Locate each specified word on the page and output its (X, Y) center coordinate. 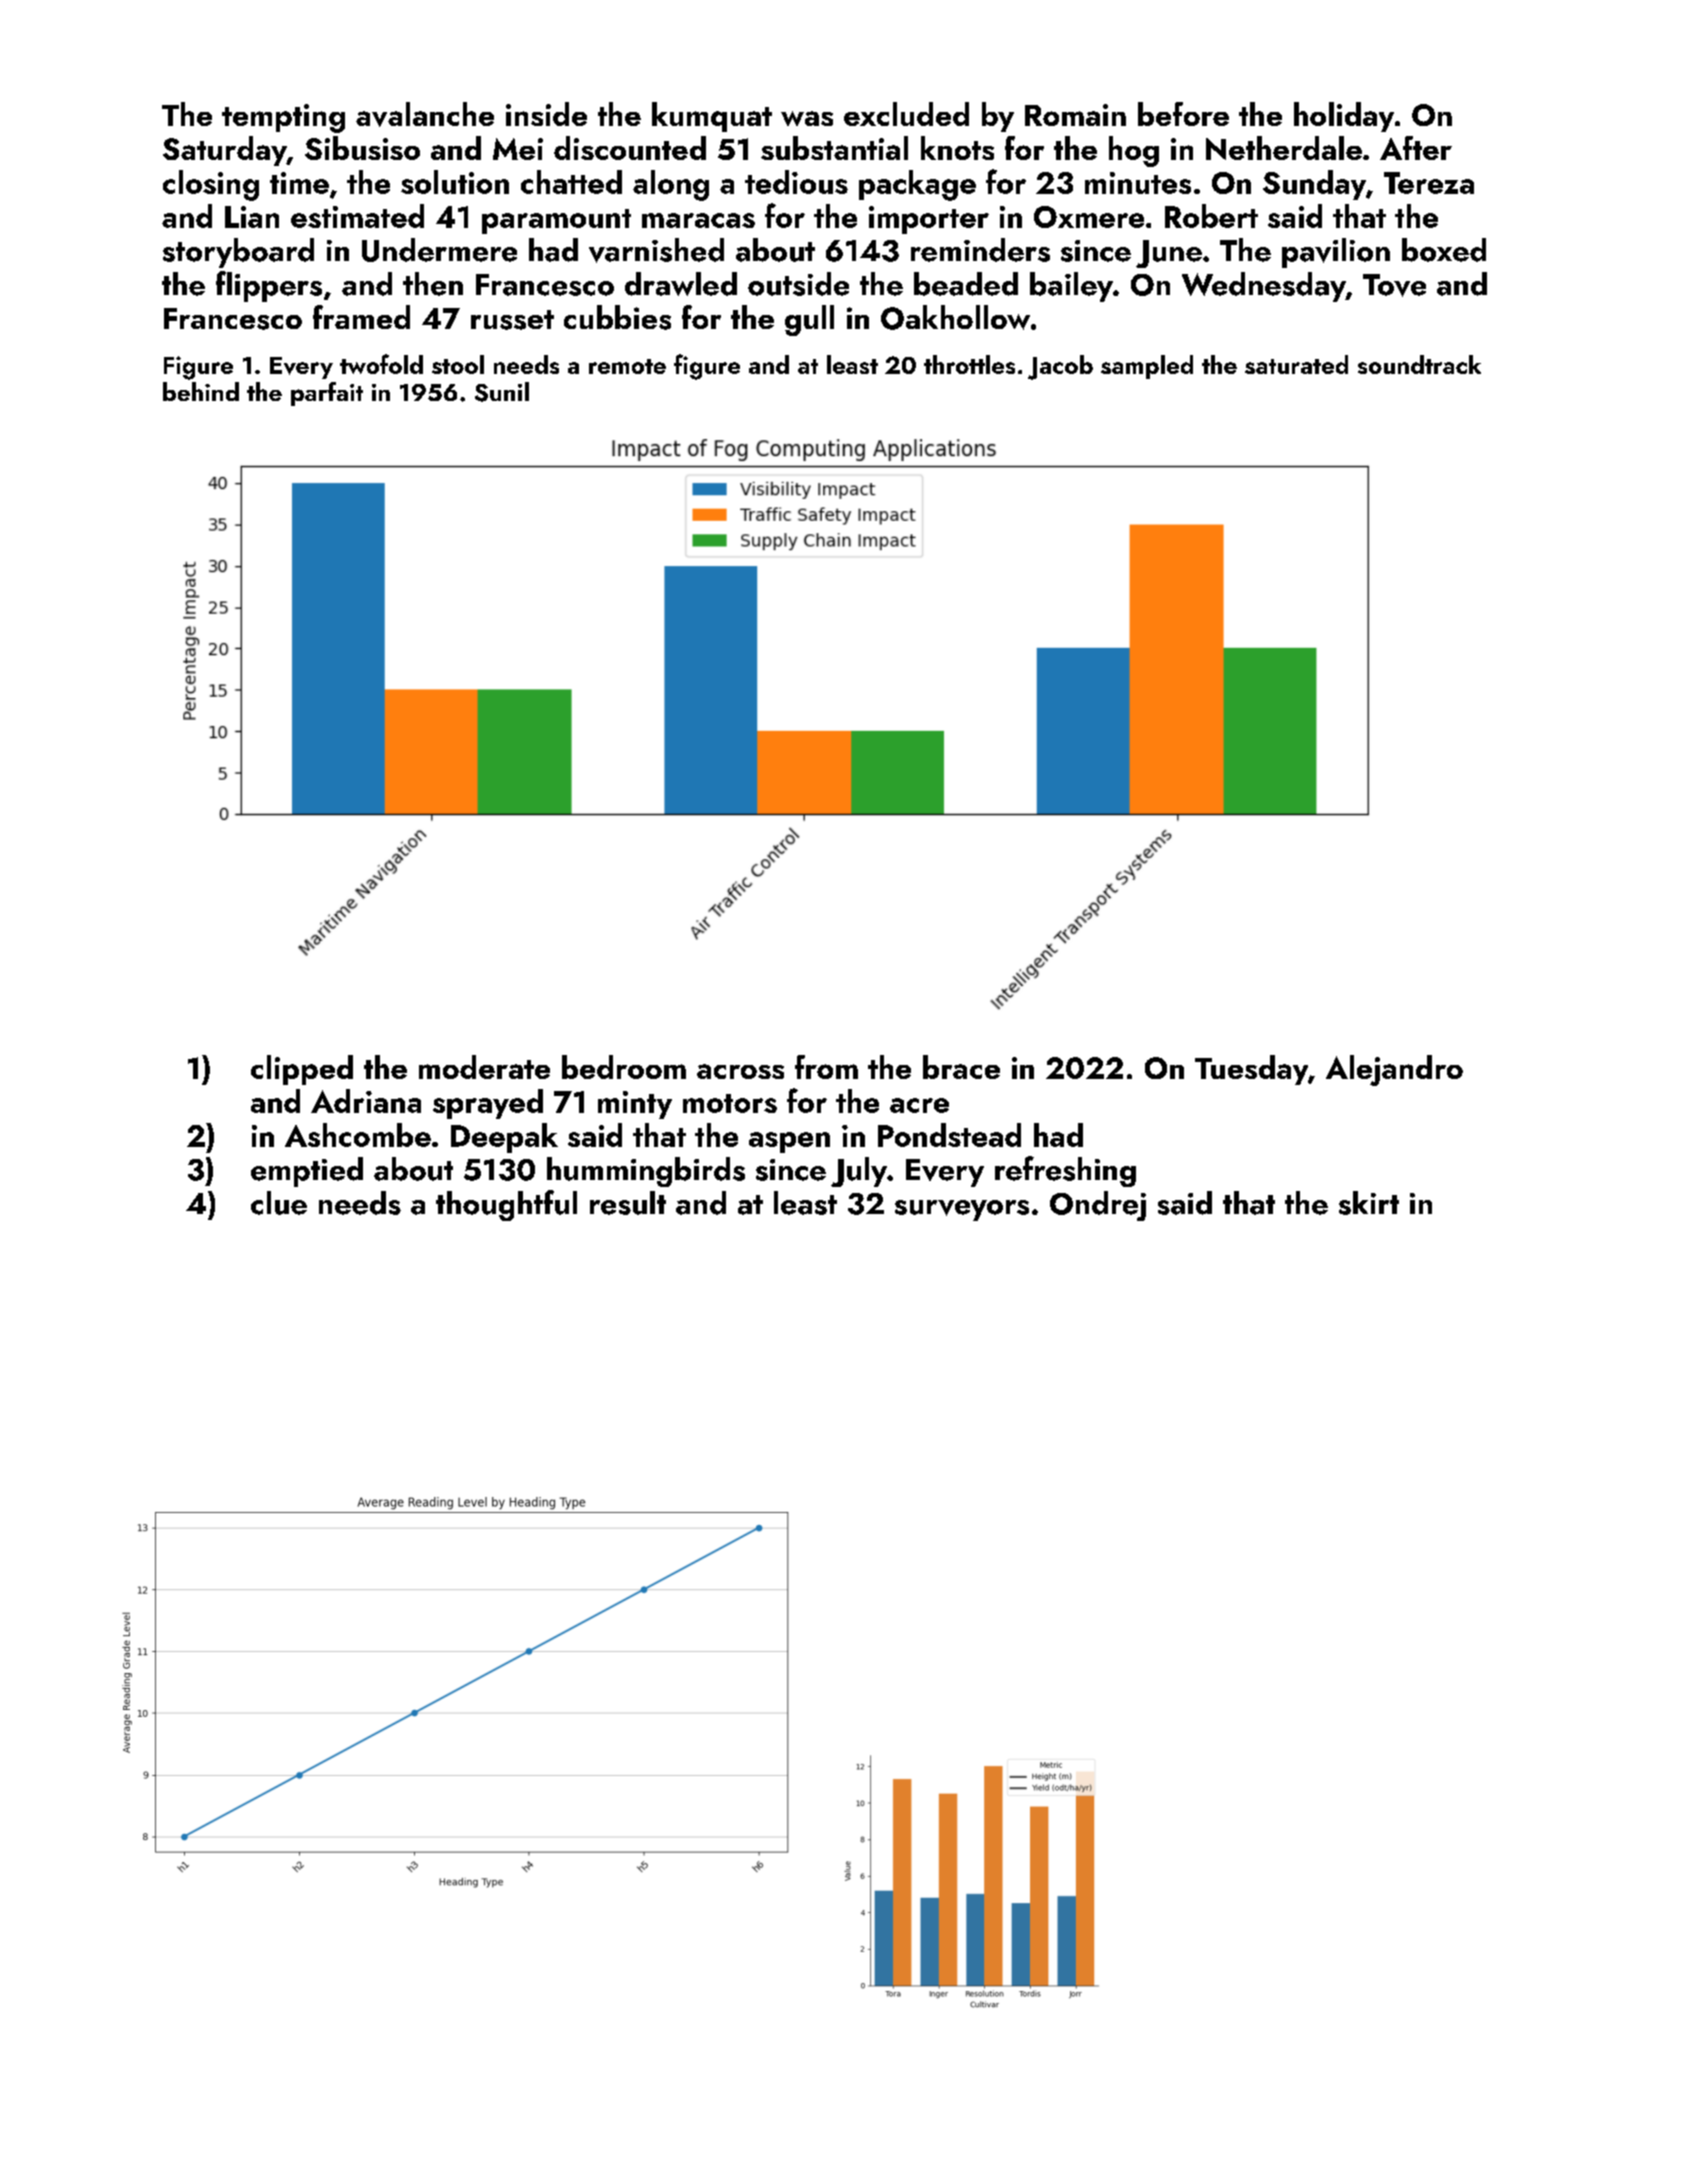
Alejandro (1394, 1070)
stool (458, 364)
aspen (789, 1142)
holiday (1344, 117)
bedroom (624, 1067)
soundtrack (1419, 364)
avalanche (425, 114)
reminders (980, 250)
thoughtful (506, 1205)
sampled (1147, 367)
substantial (834, 148)
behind (201, 391)
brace (961, 1067)
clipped (302, 1070)
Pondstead (949, 1135)
